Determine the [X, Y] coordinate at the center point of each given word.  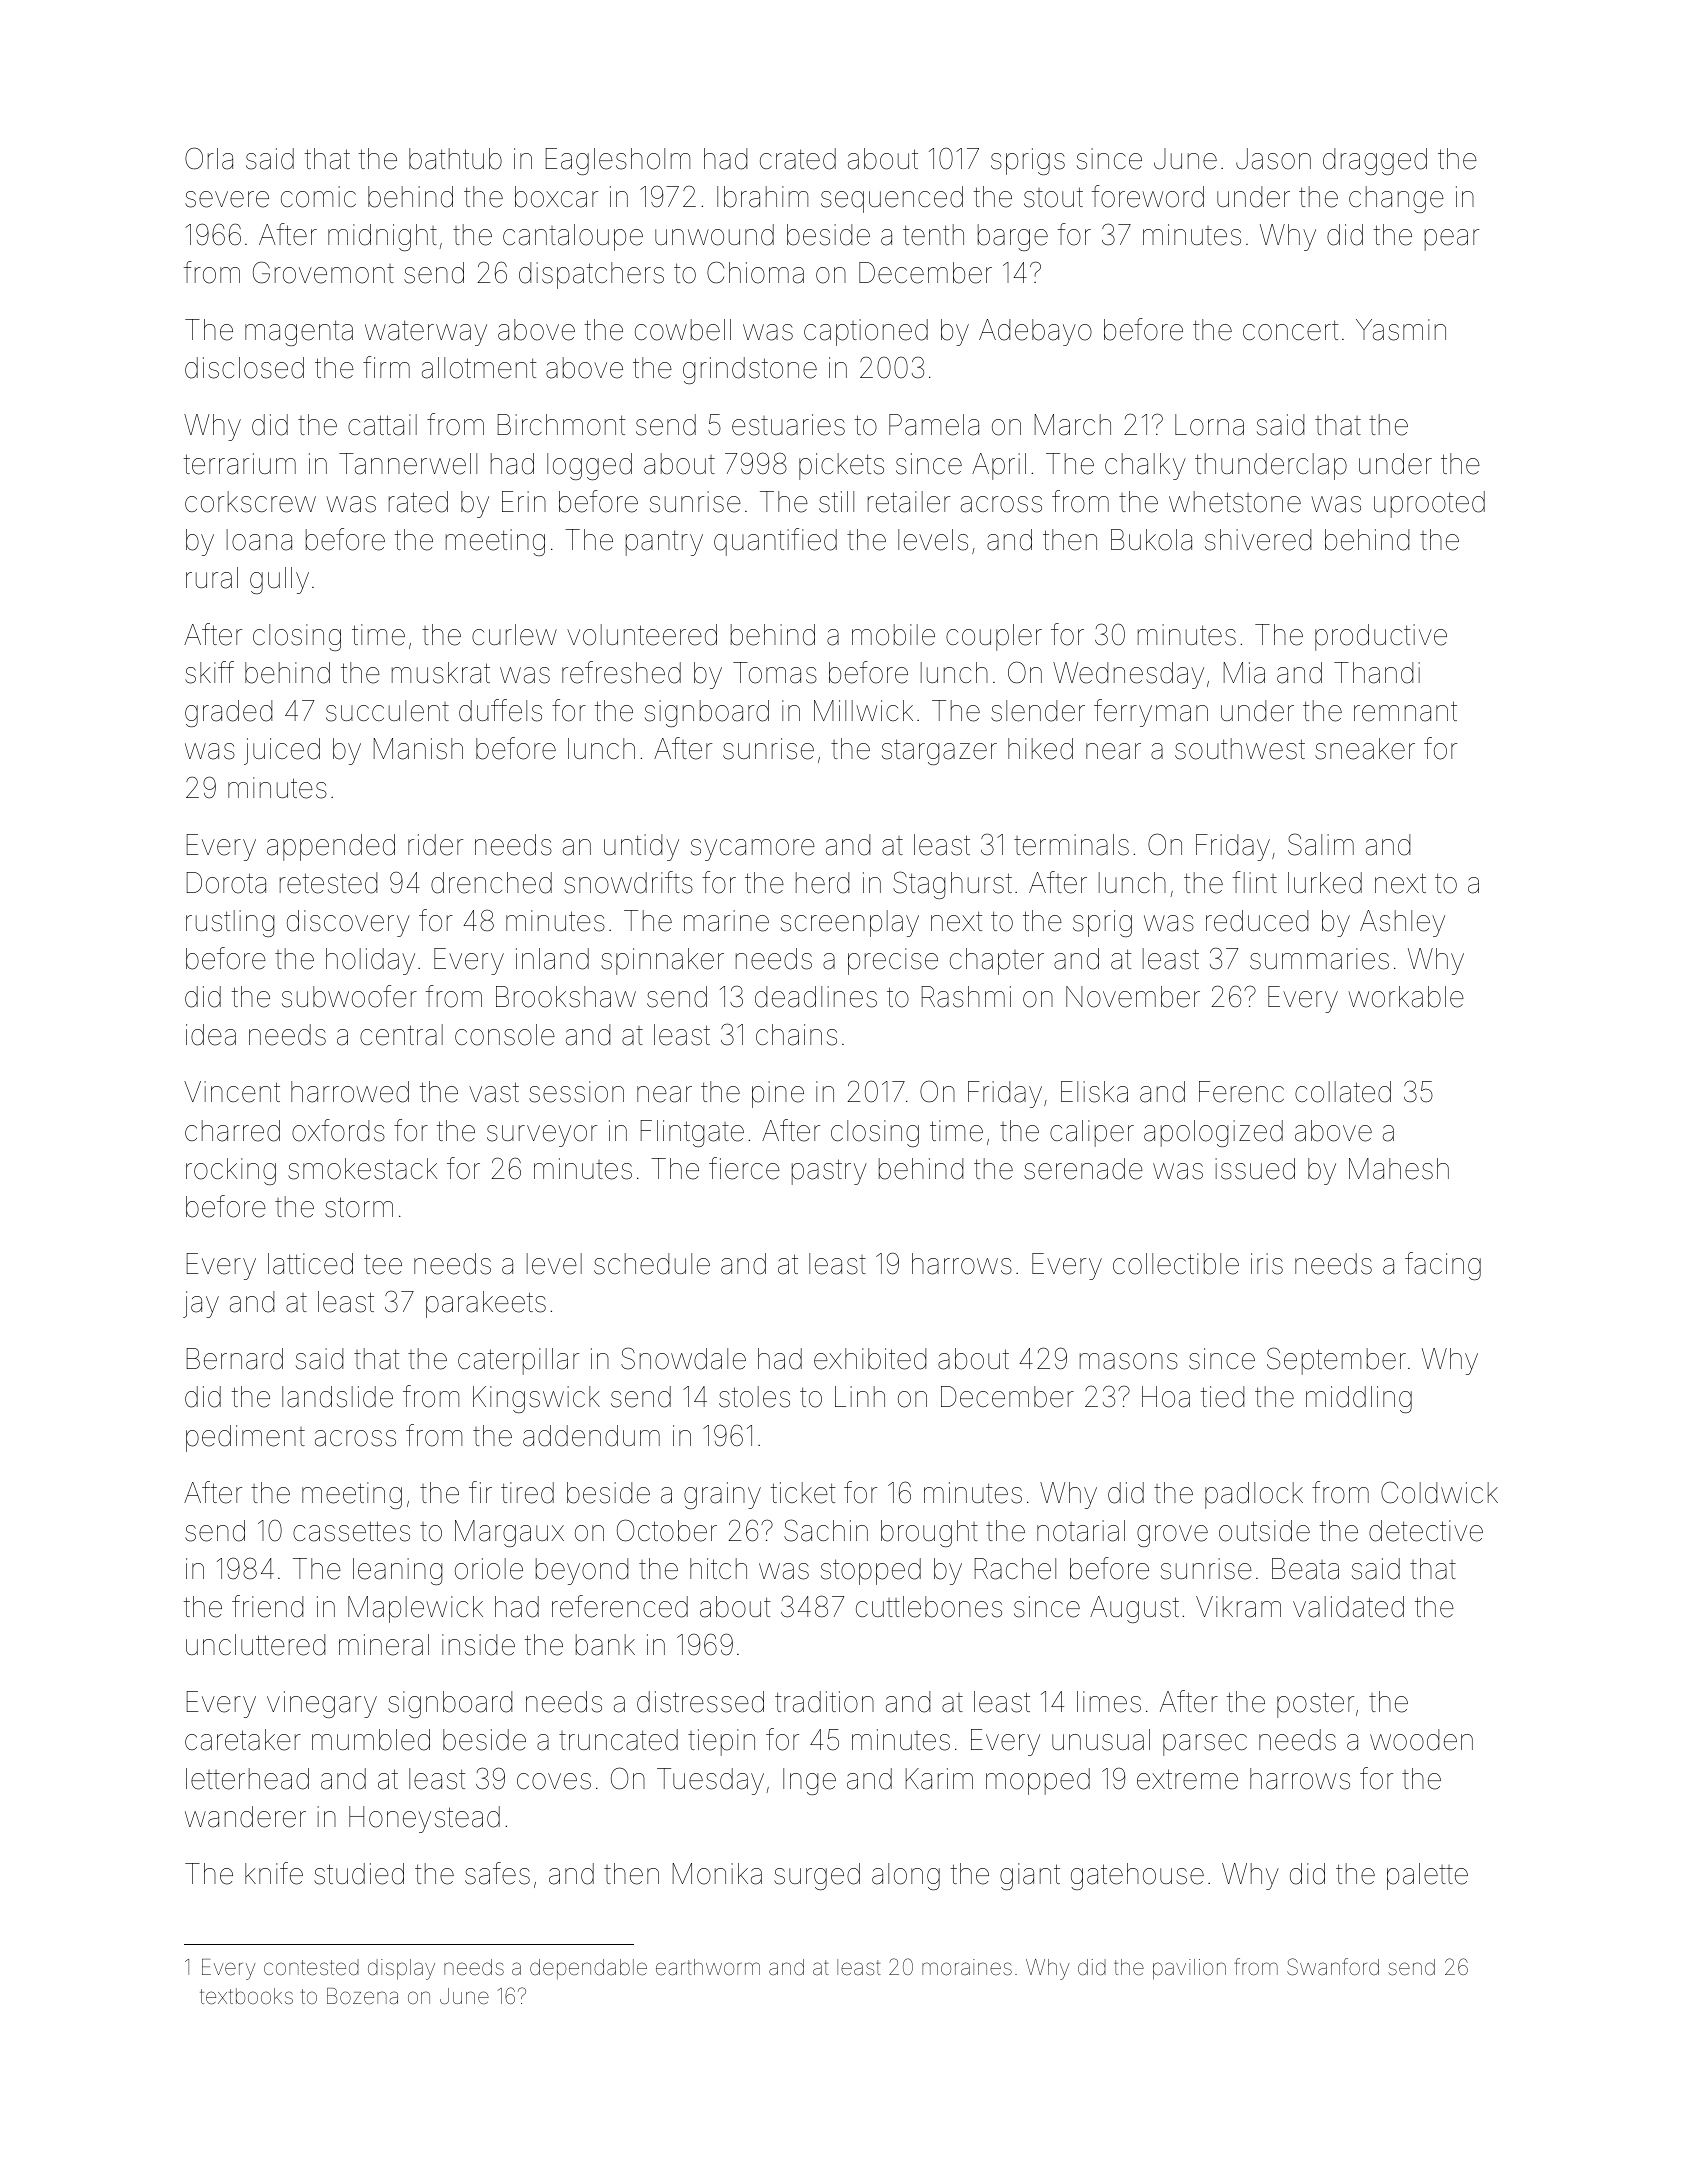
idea [211, 1035]
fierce [744, 1168]
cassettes [351, 1531]
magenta [299, 333]
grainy [722, 1495]
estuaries [788, 425]
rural [212, 578]
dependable [588, 1969]
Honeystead [424, 1819]
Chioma [755, 272]
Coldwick [1439, 1492]
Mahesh [1399, 1169]
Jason [1273, 159]
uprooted [1429, 504]
